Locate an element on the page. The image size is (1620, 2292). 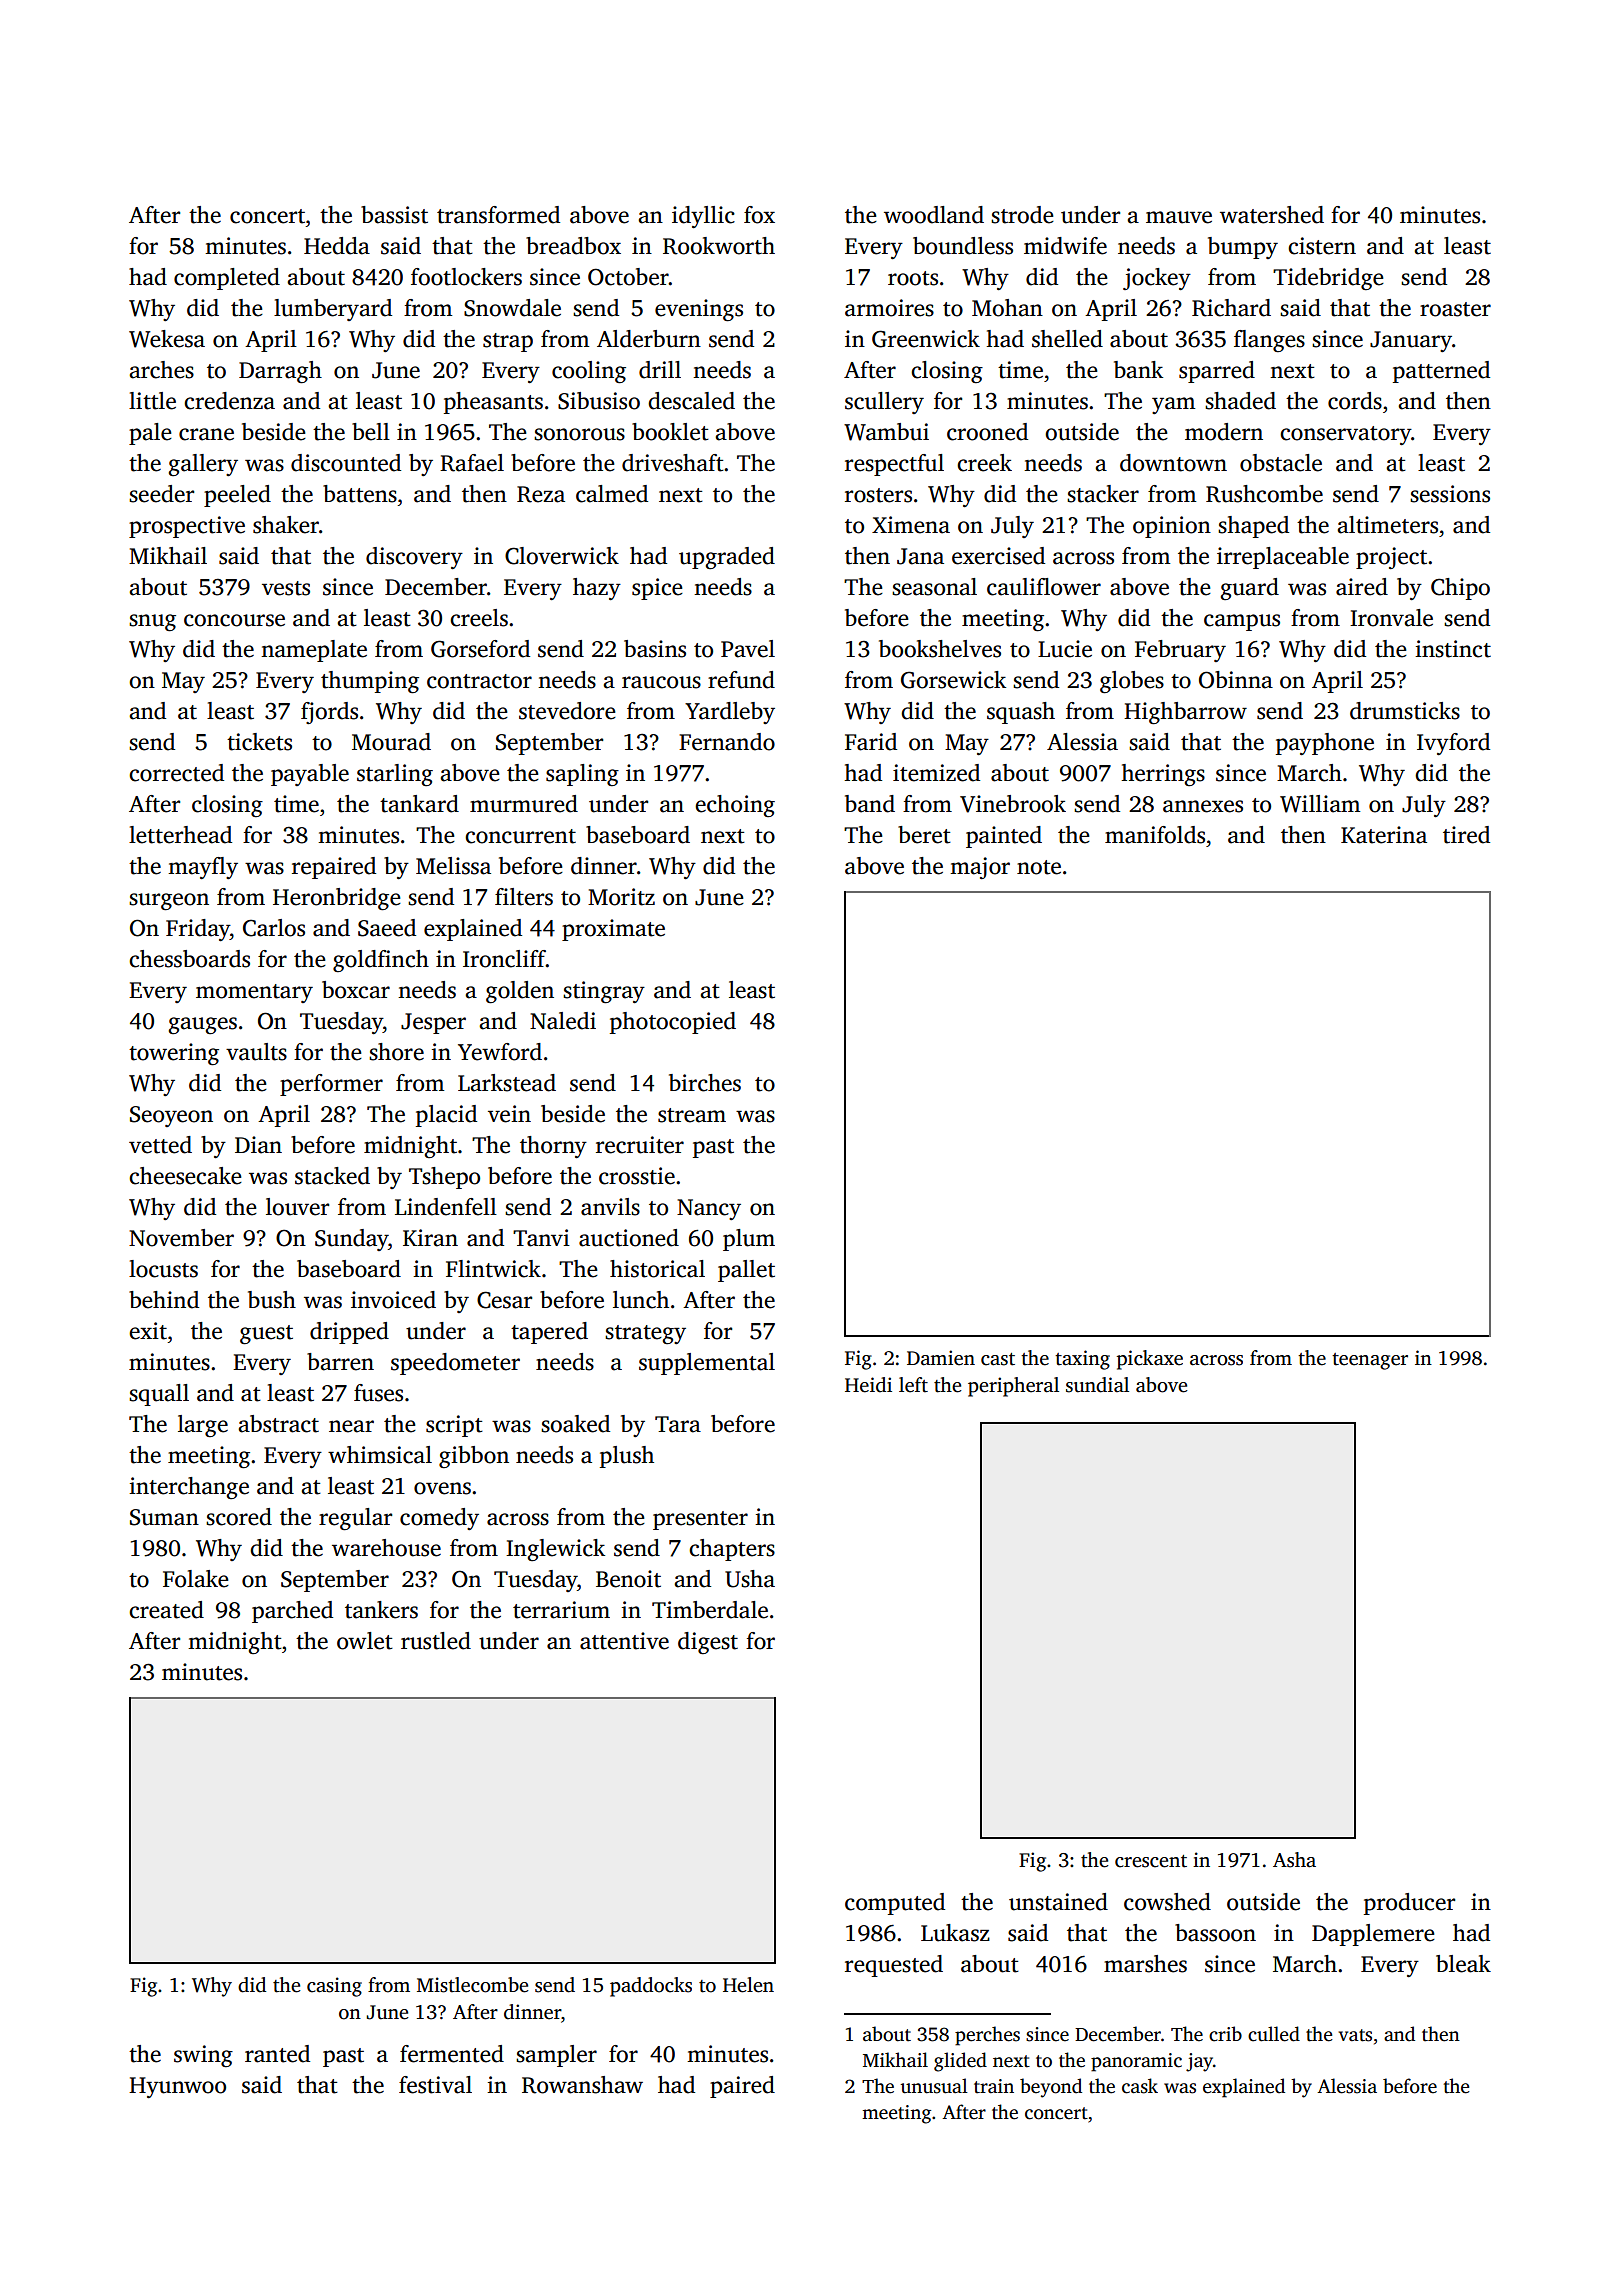
Sunday is located at coordinates (351, 1240).
